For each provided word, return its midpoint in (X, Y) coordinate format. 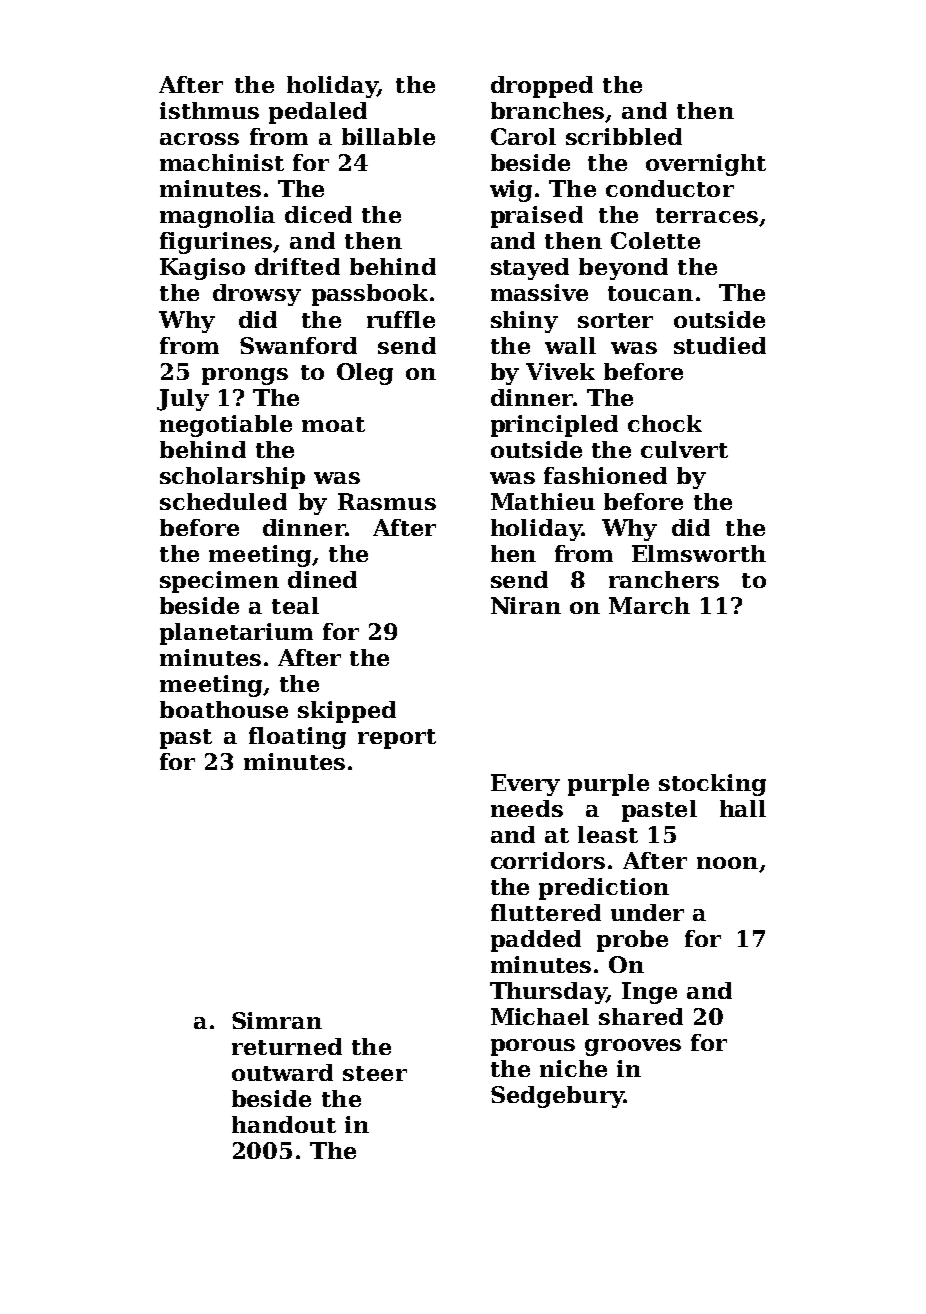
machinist (222, 162)
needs (527, 808)
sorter (615, 320)
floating (297, 738)
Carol (523, 136)
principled (554, 426)
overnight (706, 165)
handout (284, 1124)
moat (333, 424)
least (608, 834)
